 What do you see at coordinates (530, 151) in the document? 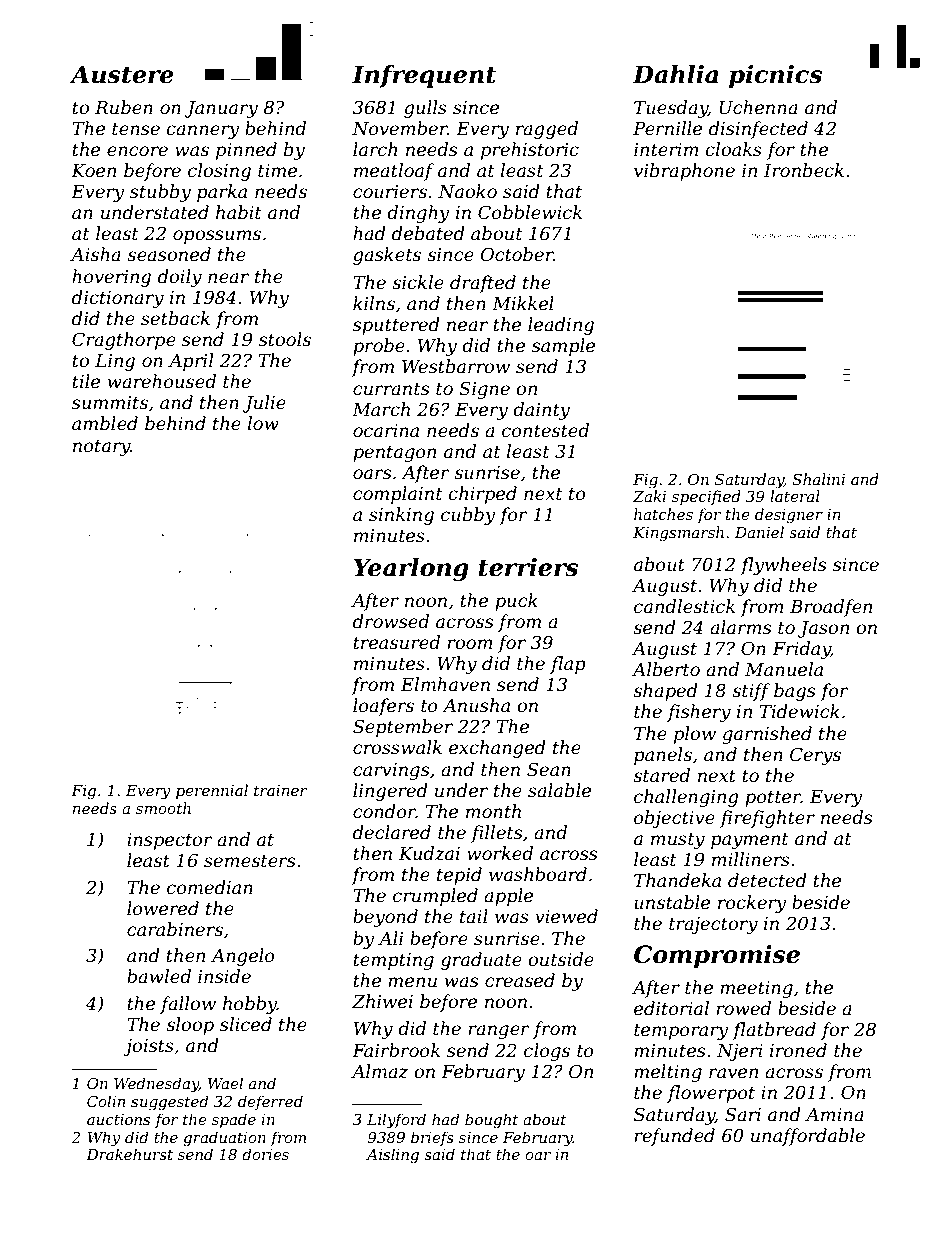
I see `prehistoric` at bounding box center [530, 151].
